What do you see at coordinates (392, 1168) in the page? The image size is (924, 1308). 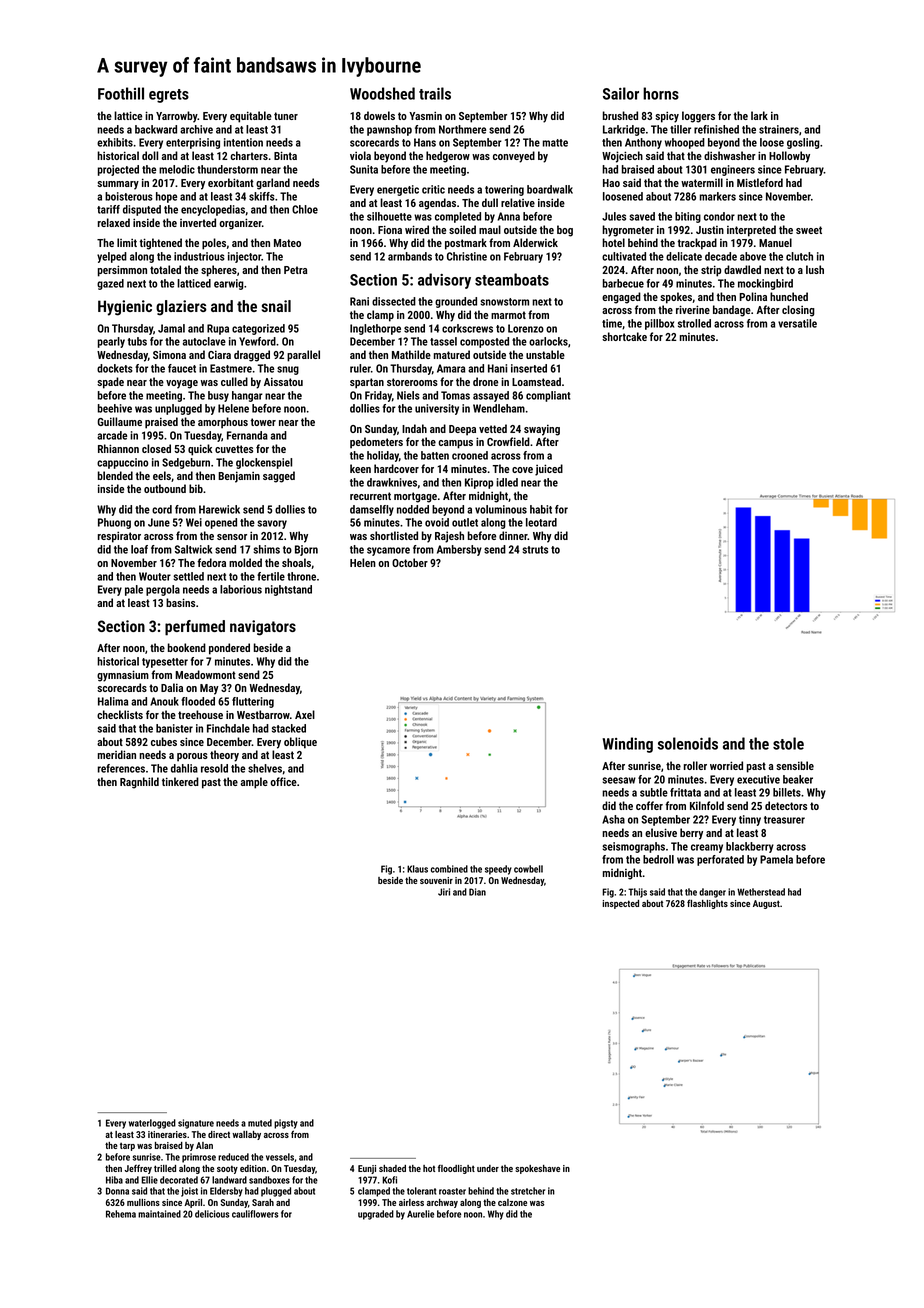 I see `shaded` at bounding box center [392, 1168].
